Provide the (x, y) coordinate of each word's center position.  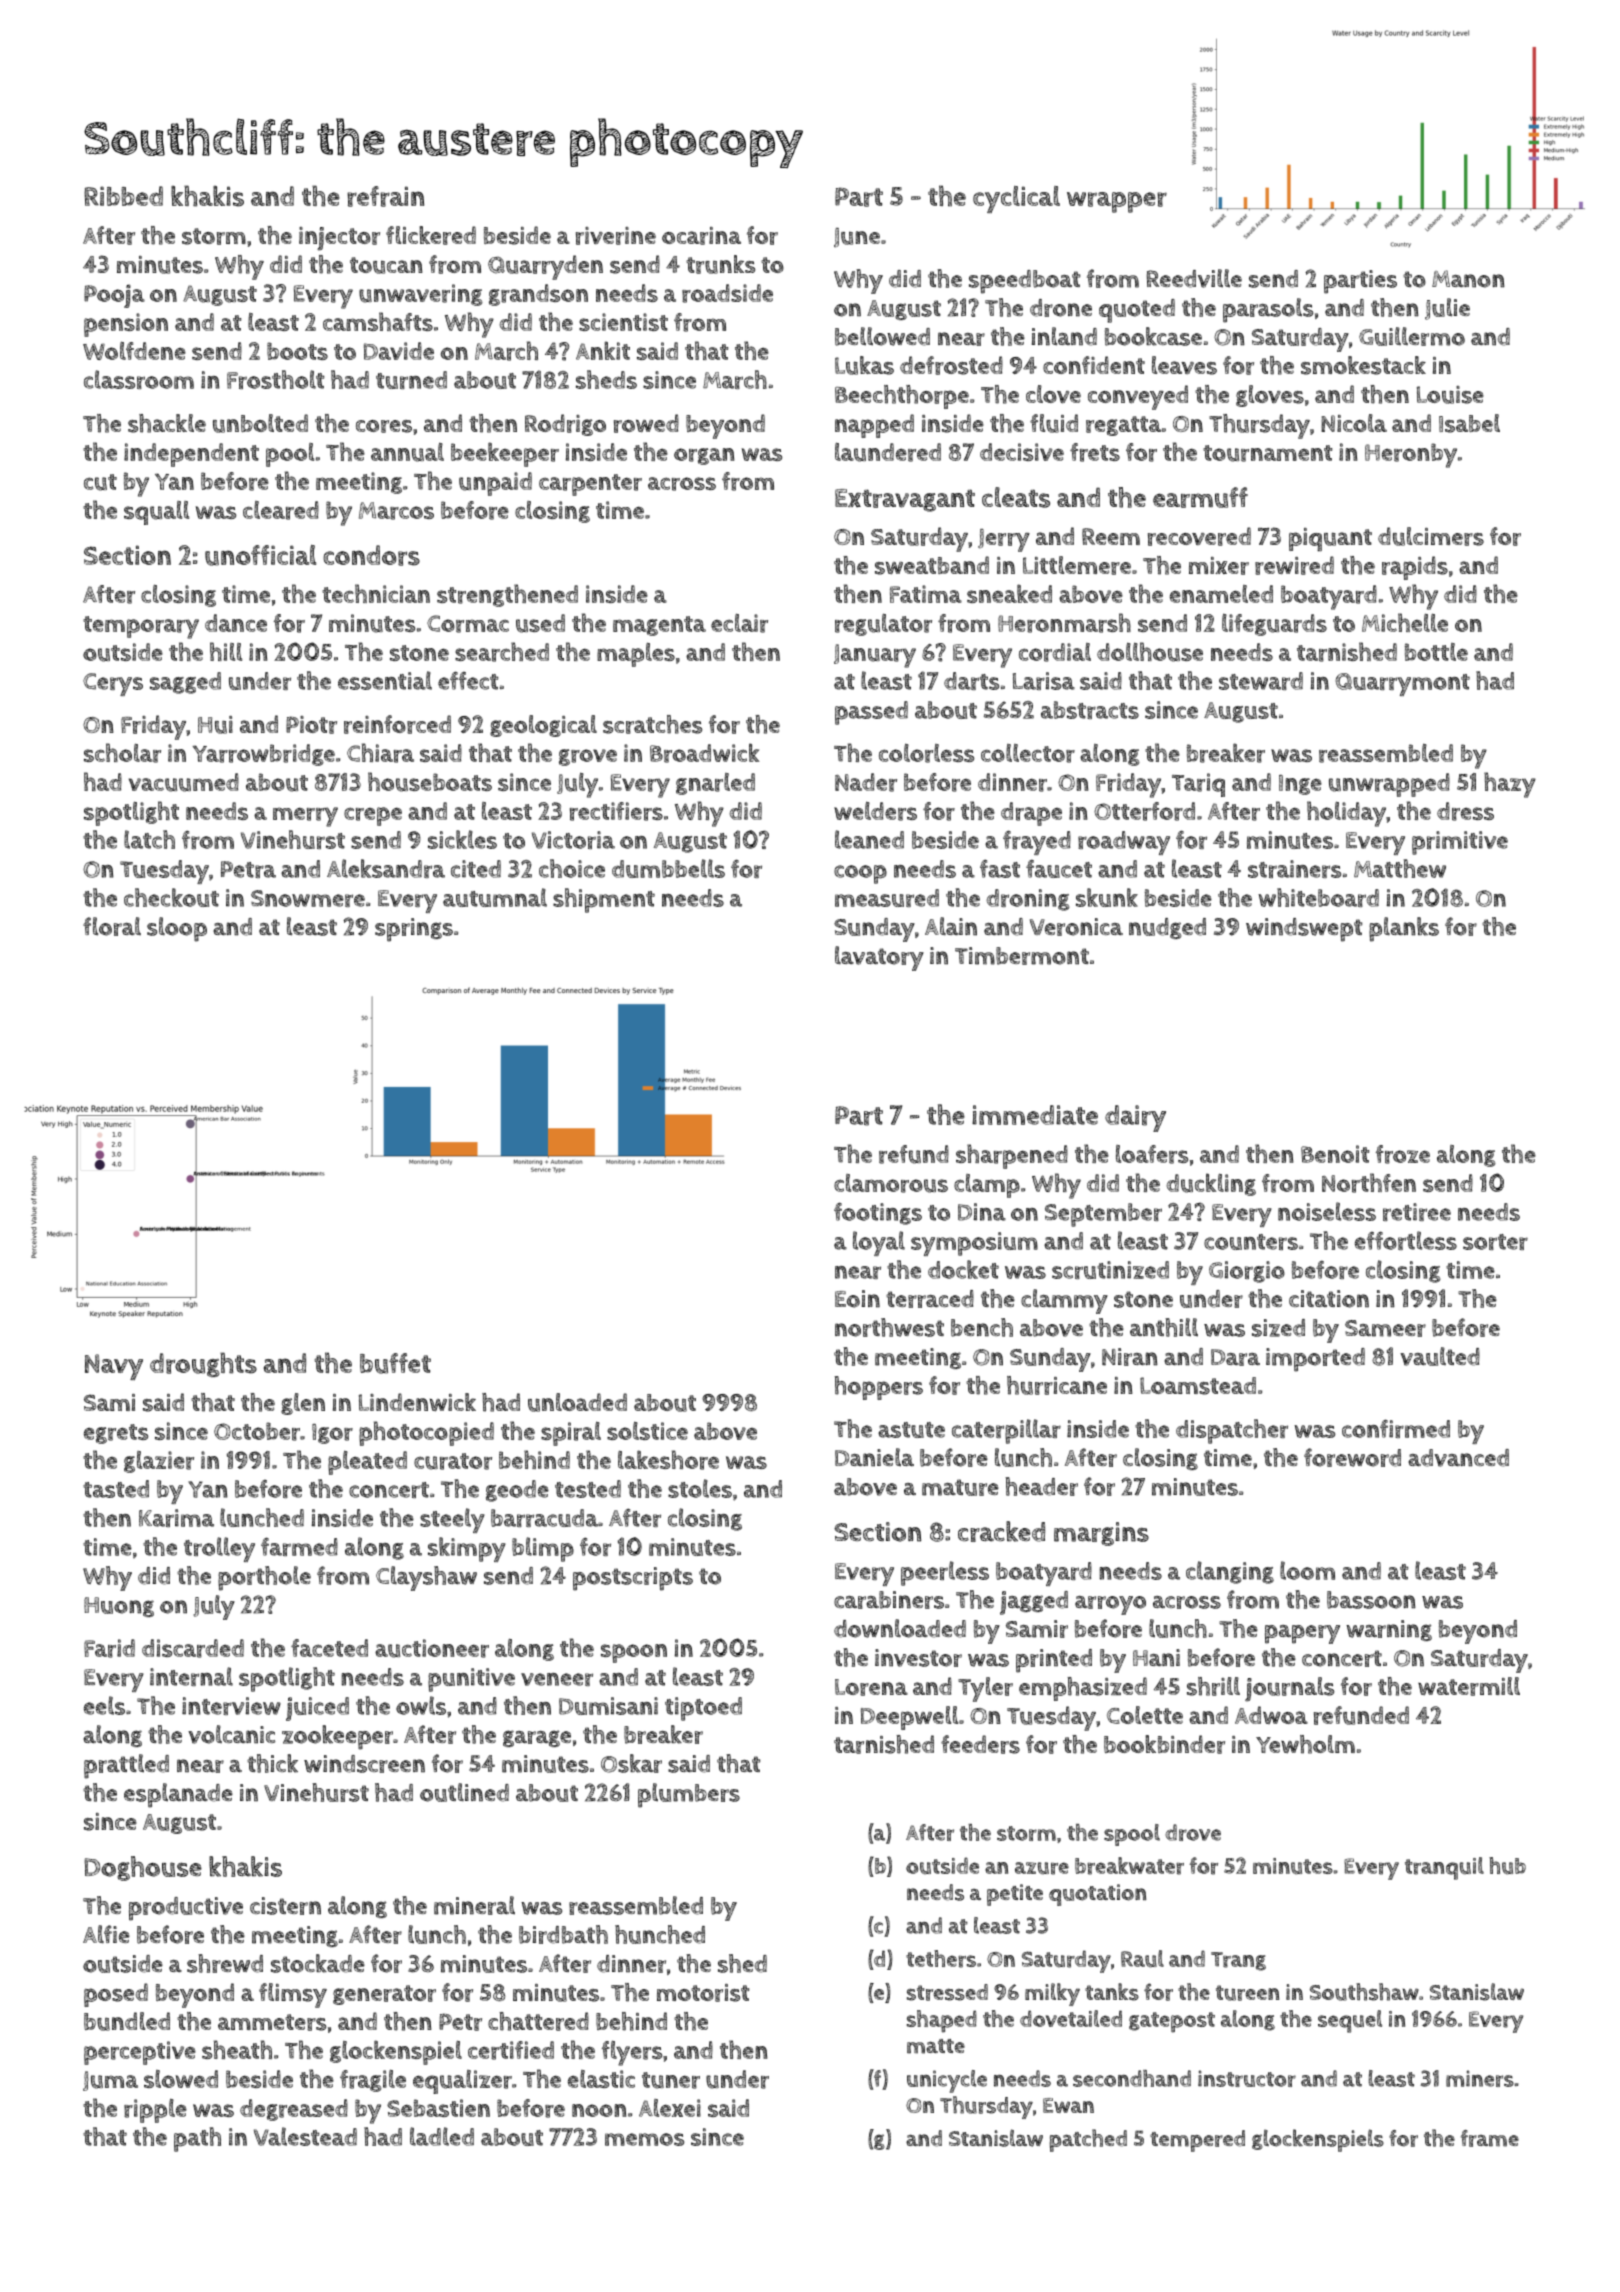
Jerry (1004, 540)
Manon (1468, 279)
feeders (980, 1744)
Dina (982, 1212)
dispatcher (1232, 1431)
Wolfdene (134, 351)
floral (112, 926)
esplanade (178, 1795)
